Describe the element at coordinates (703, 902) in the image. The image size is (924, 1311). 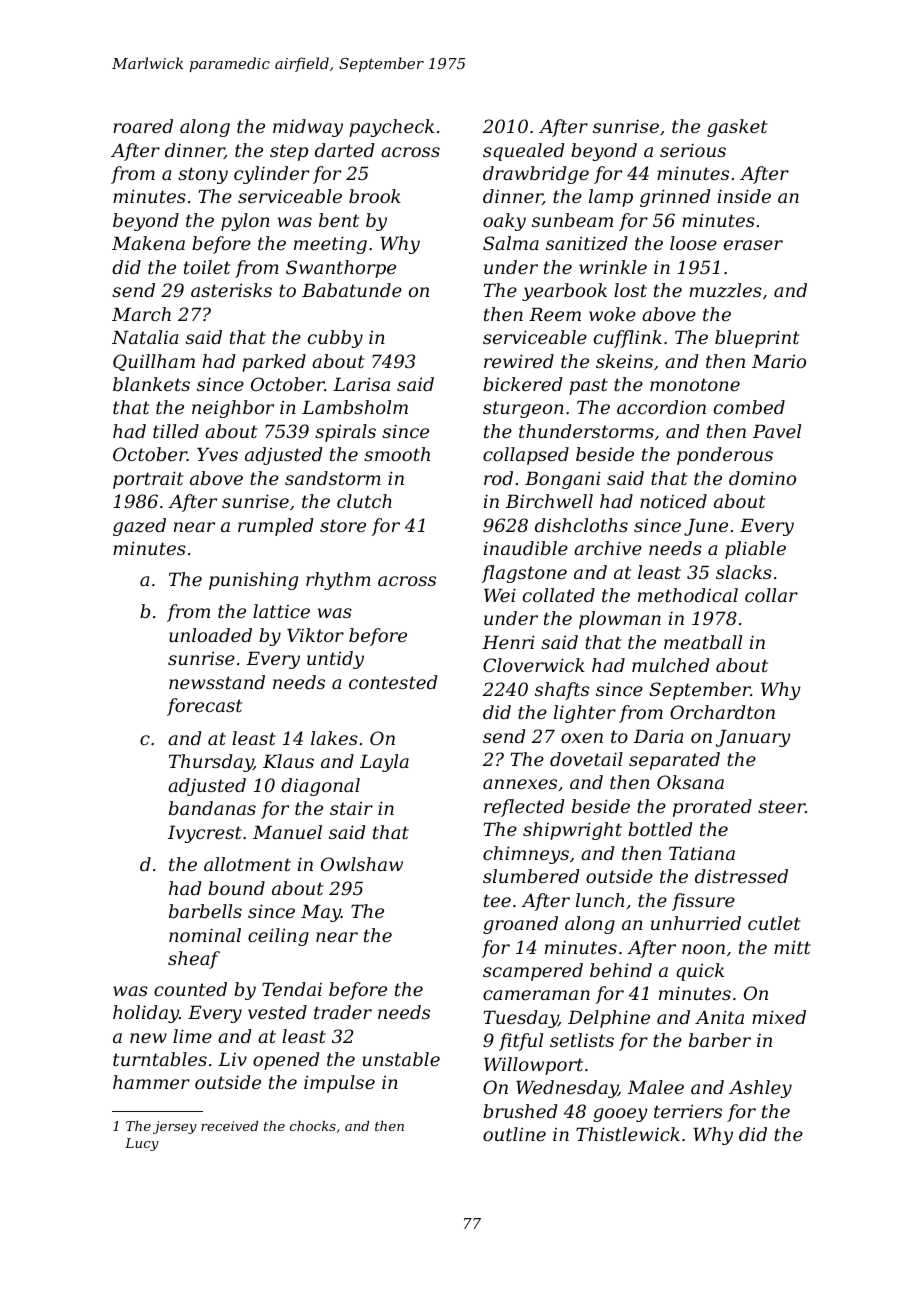
I see `fissure` at that location.
